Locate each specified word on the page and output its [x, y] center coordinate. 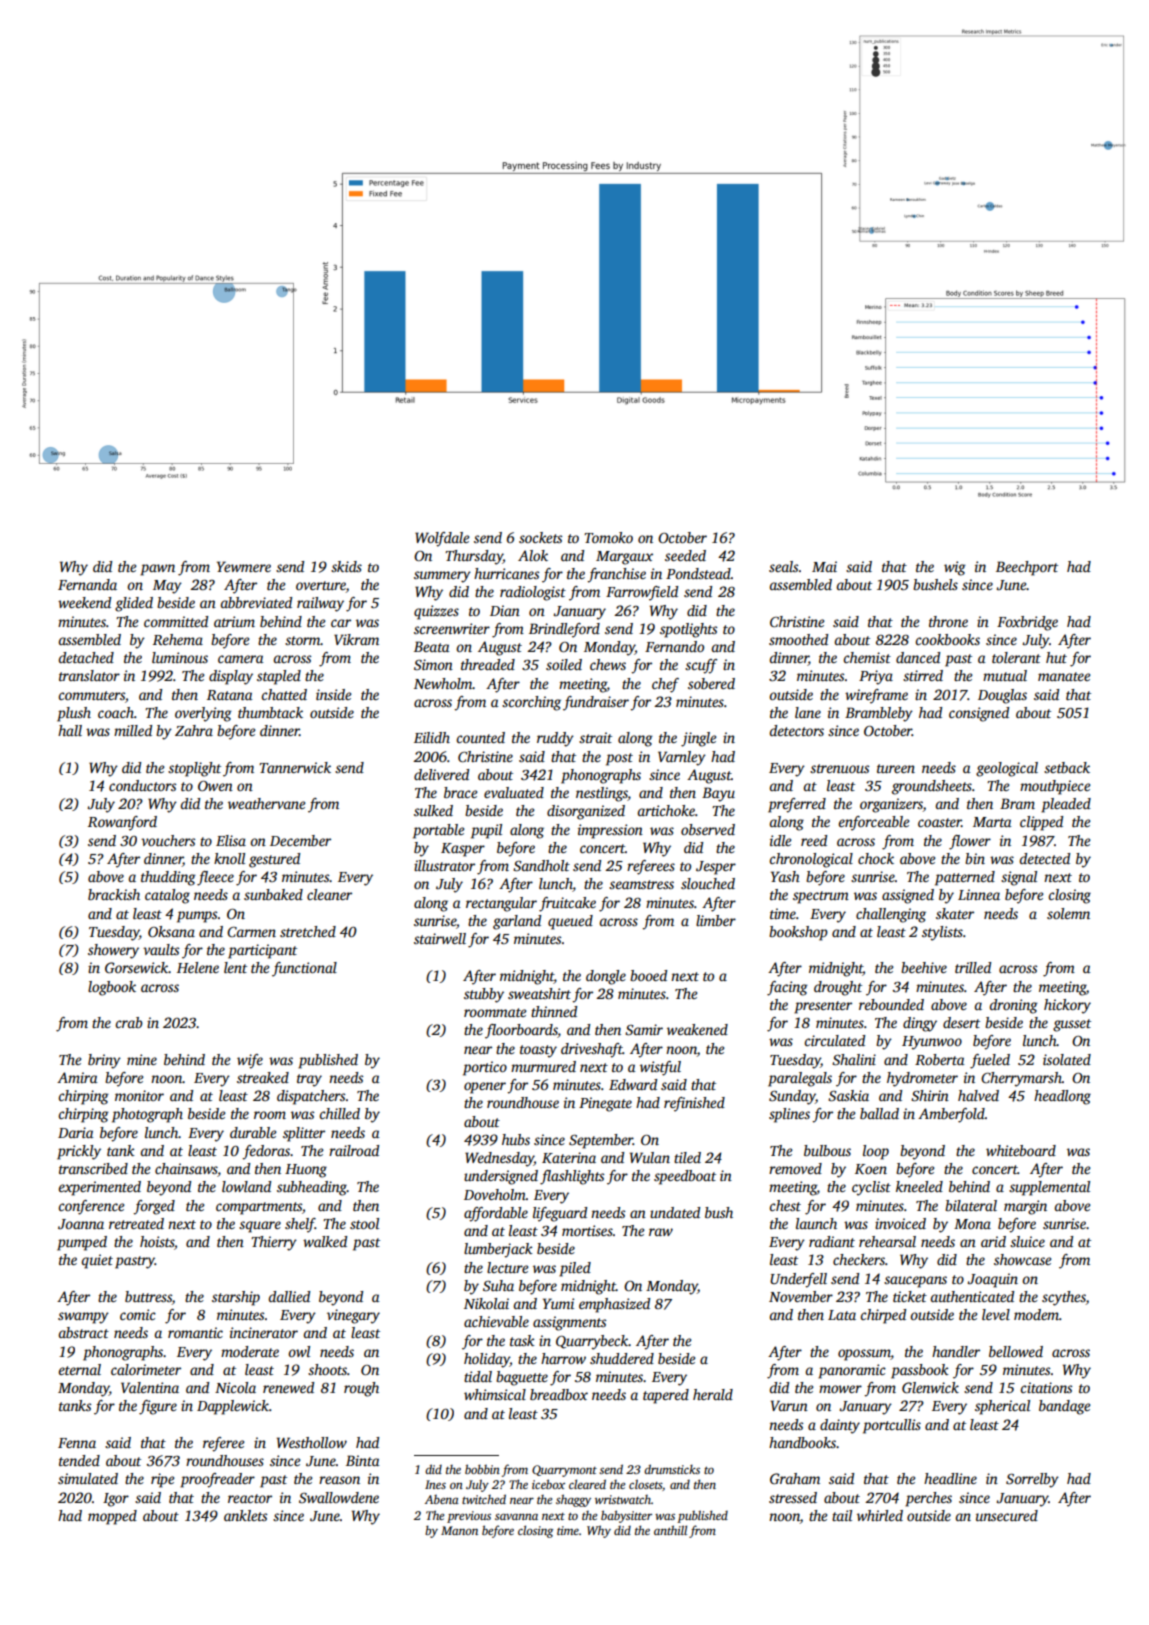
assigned [908, 896]
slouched [708, 883]
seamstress [641, 884]
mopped [112, 1517]
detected [1044, 858]
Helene [198, 967]
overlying [203, 714]
